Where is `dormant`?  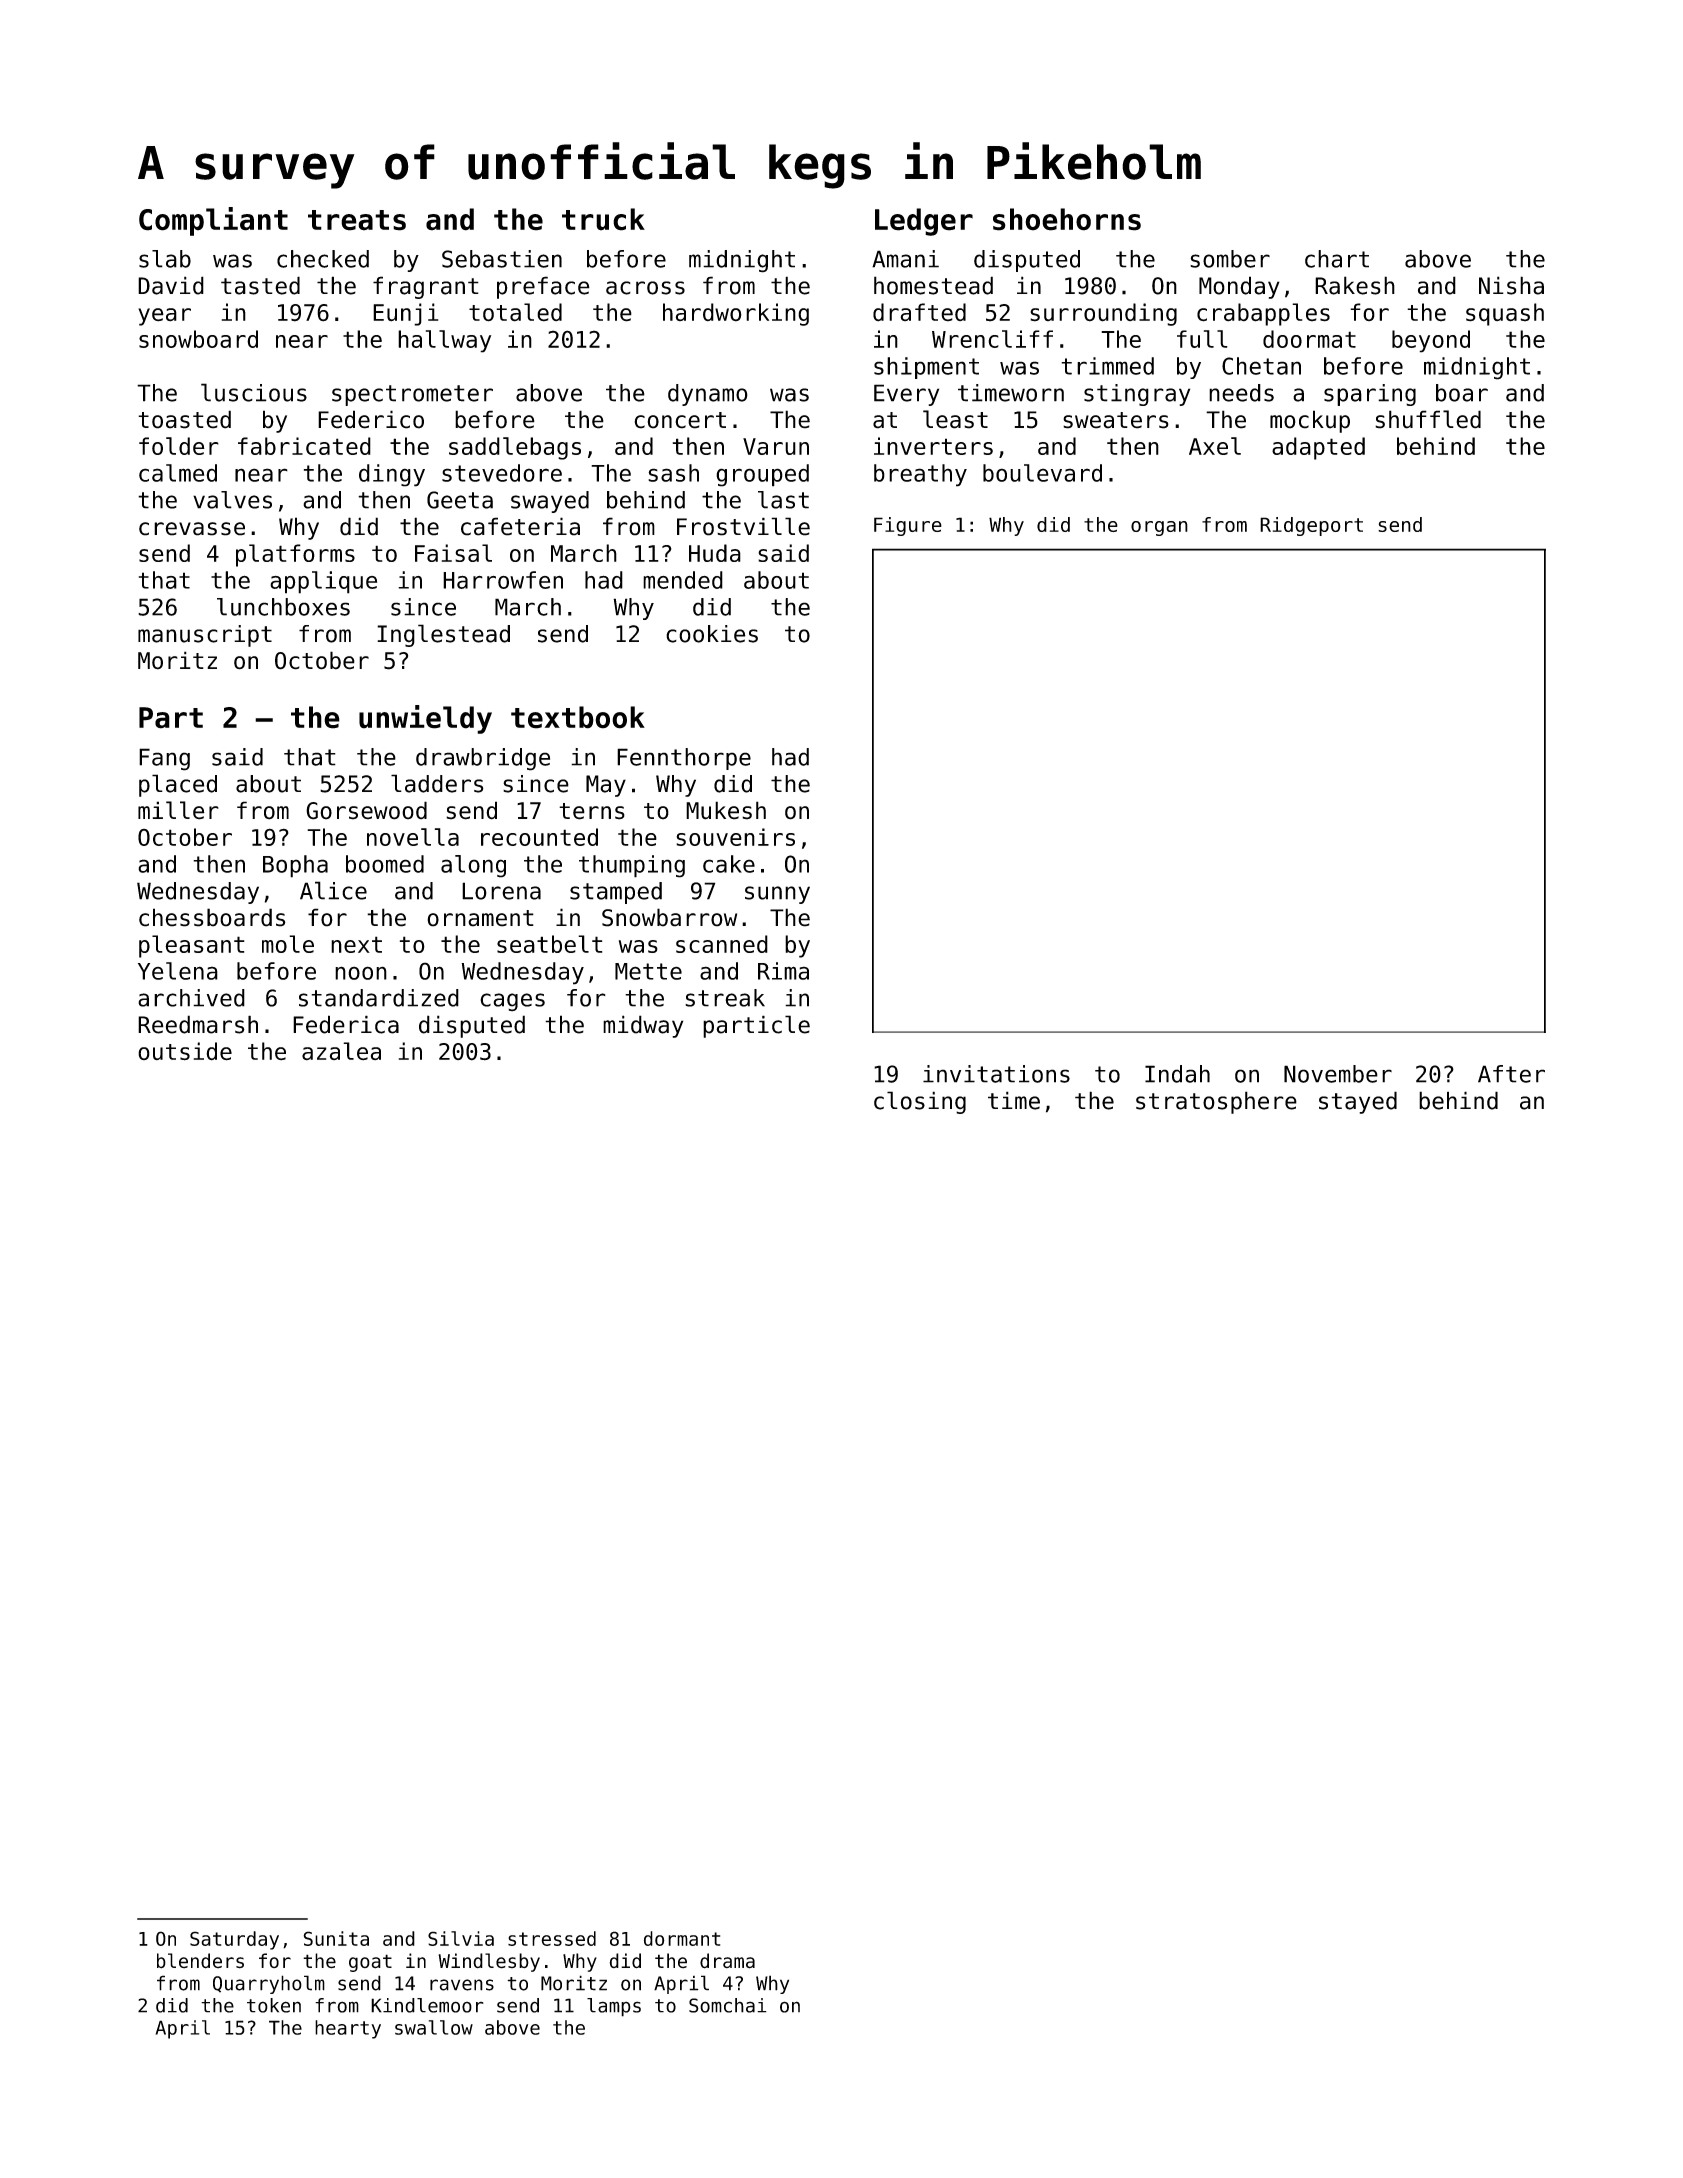
dormant is located at coordinates (682, 1938).
